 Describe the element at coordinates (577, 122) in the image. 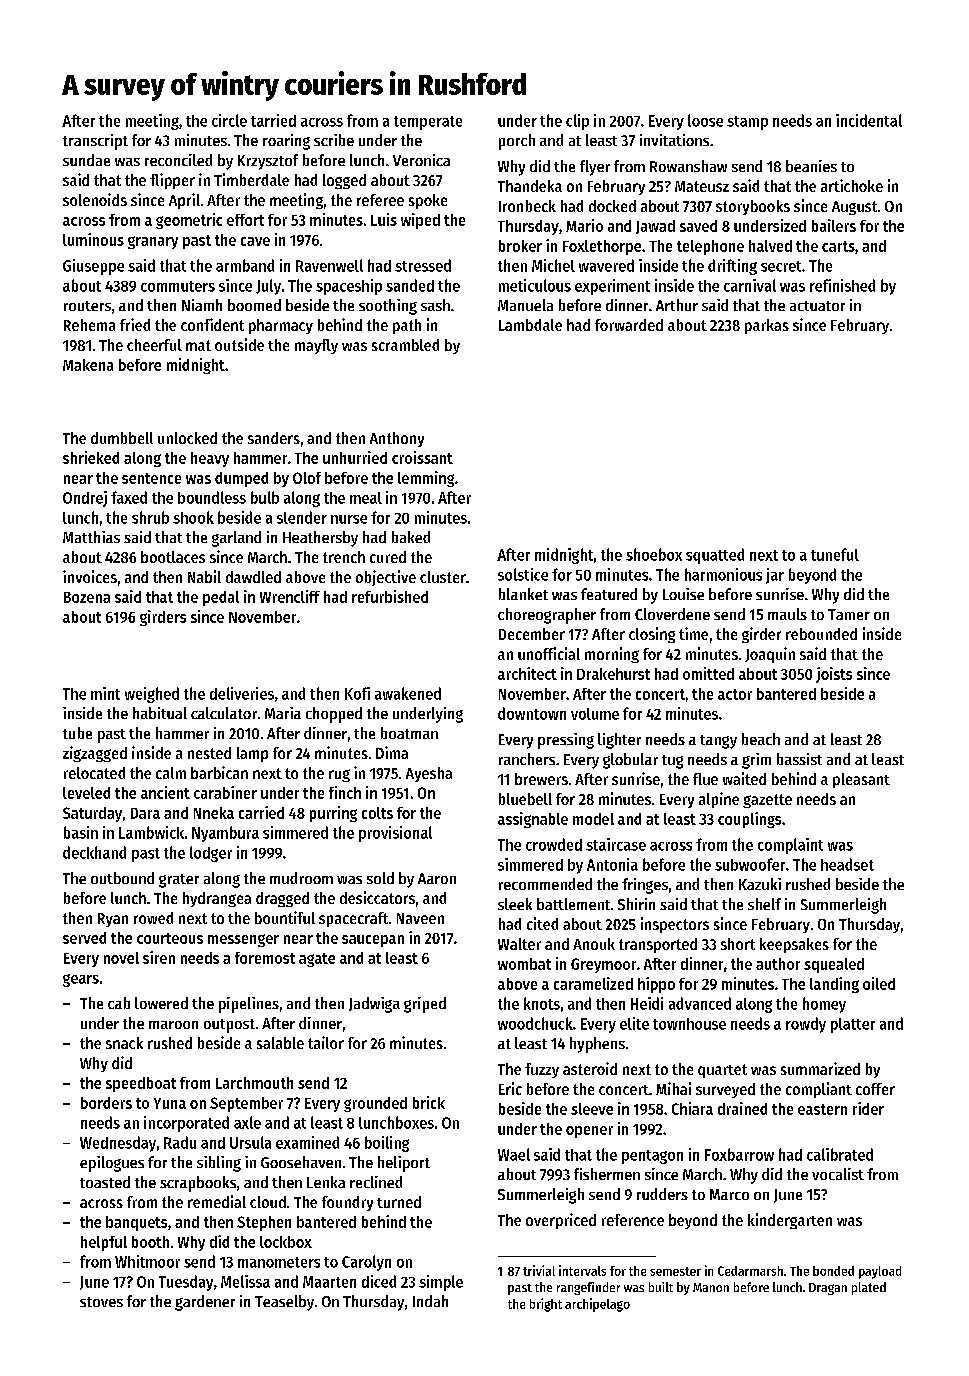

I see `clip` at that location.
